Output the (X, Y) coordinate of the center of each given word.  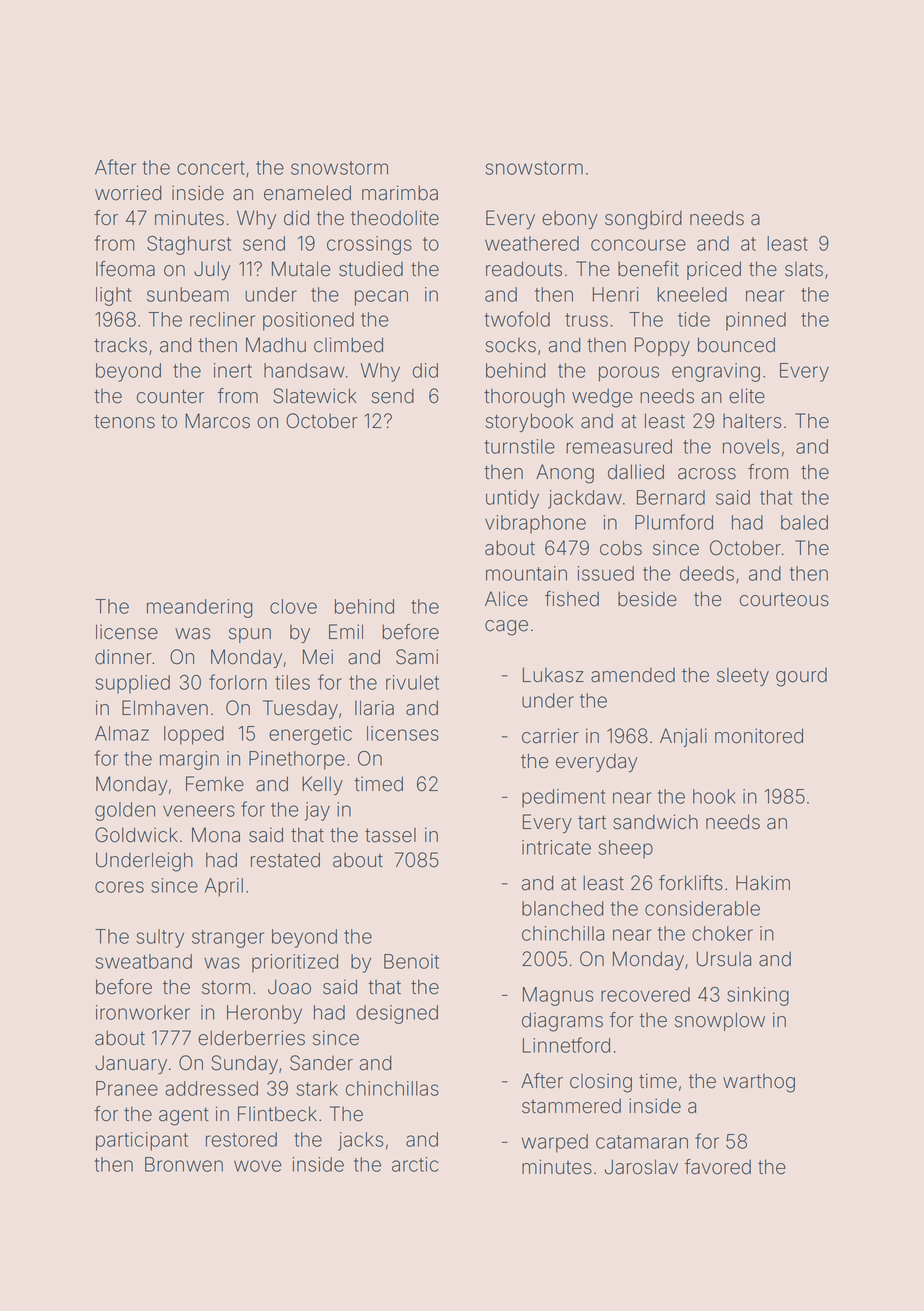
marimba (400, 193)
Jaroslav (641, 1167)
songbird (643, 220)
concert (211, 168)
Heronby (264, 1014)
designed (397, 1014)
